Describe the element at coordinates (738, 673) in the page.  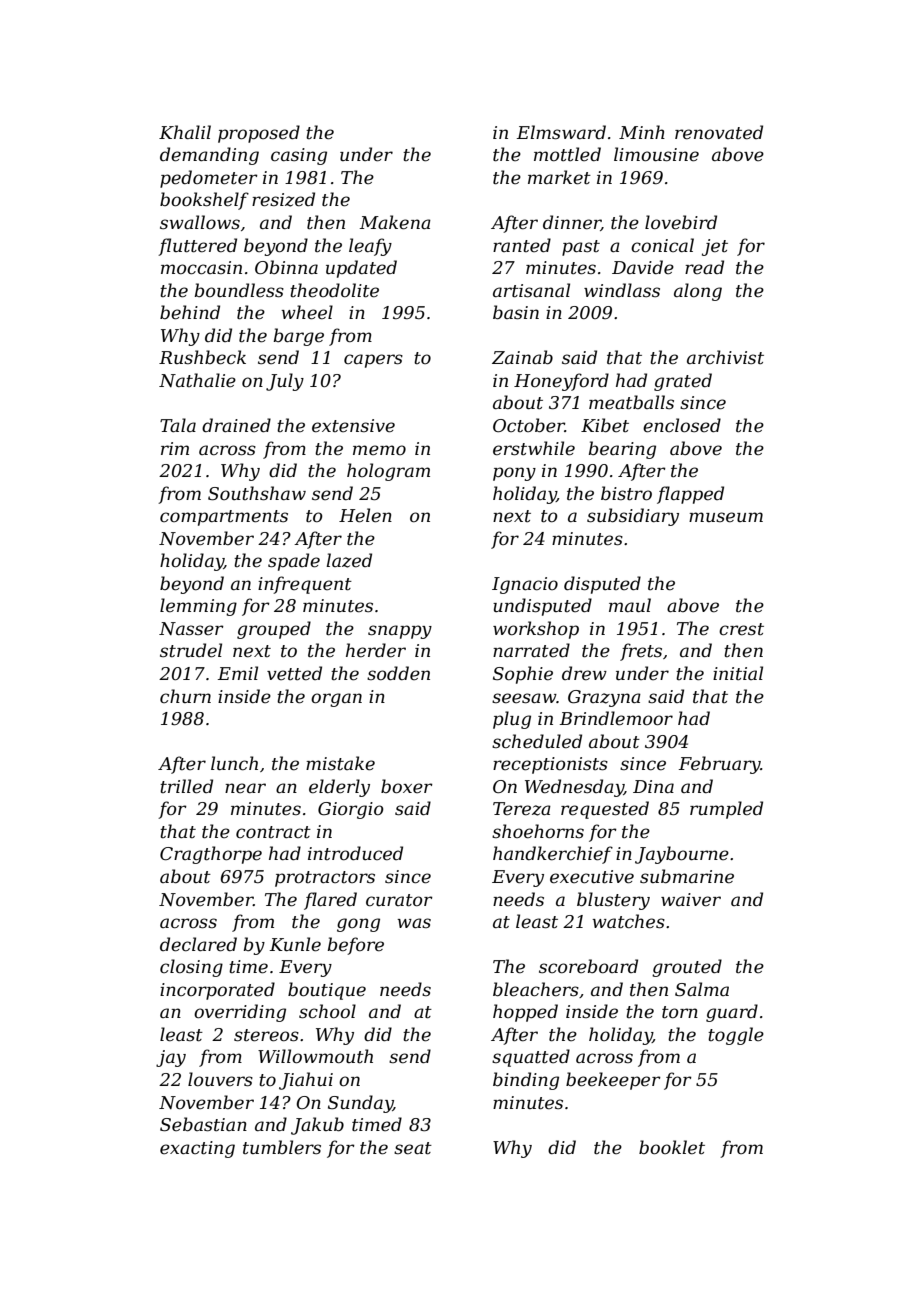
I see `initial` at that location.
